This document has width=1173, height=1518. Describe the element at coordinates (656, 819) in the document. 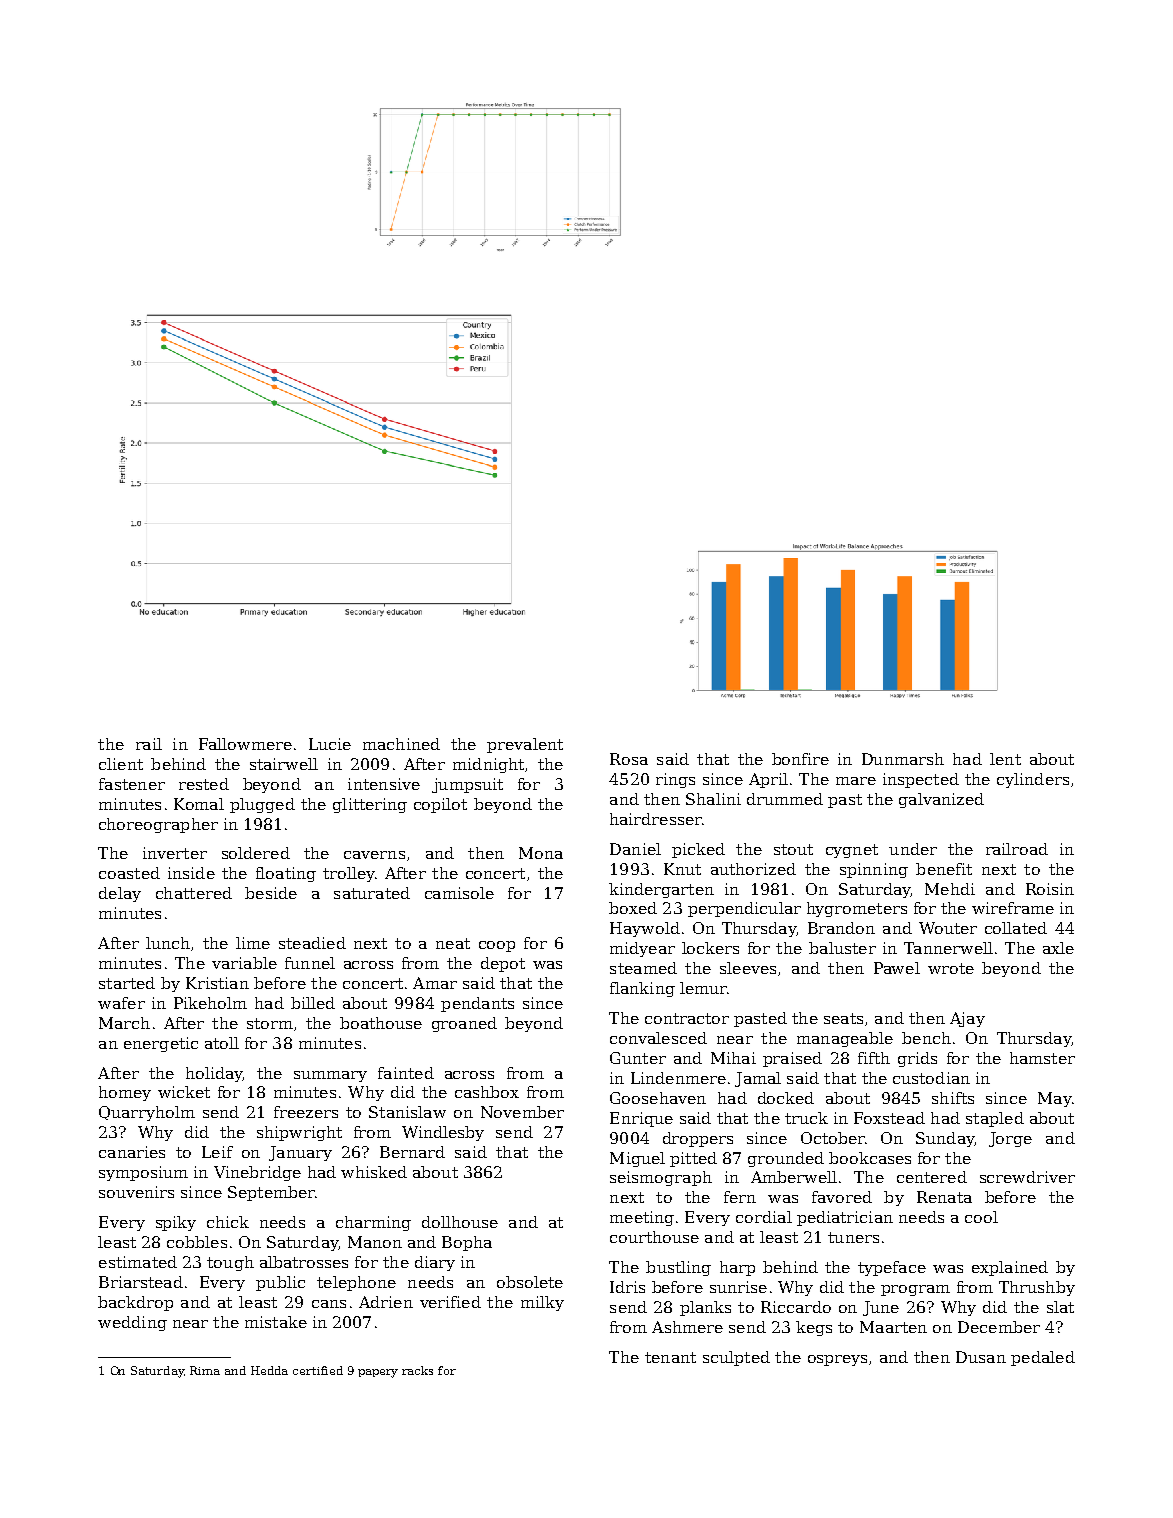

I see `hairdresser` at that location.
